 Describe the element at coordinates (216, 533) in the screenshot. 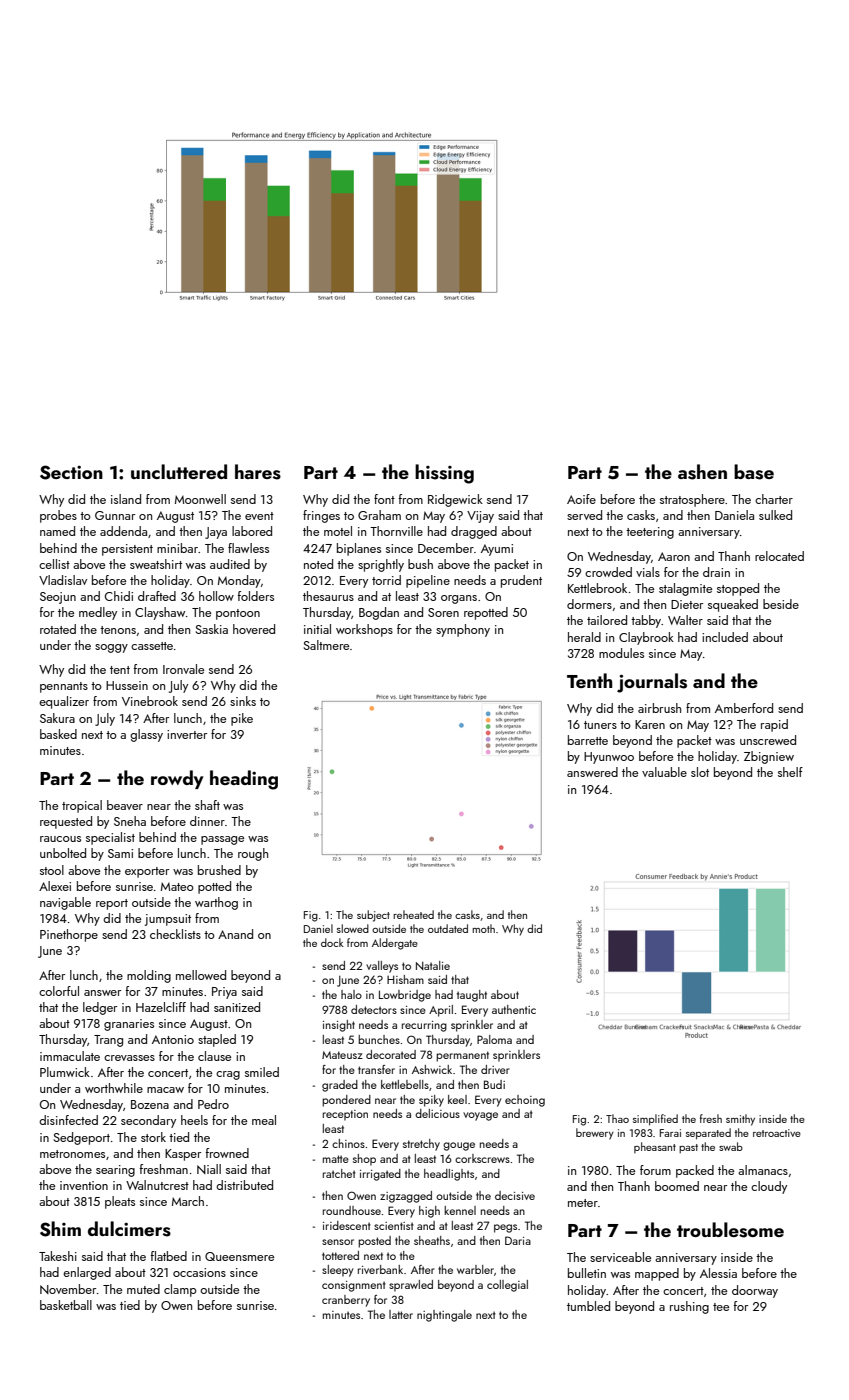

I see `Jaya` at that location.
